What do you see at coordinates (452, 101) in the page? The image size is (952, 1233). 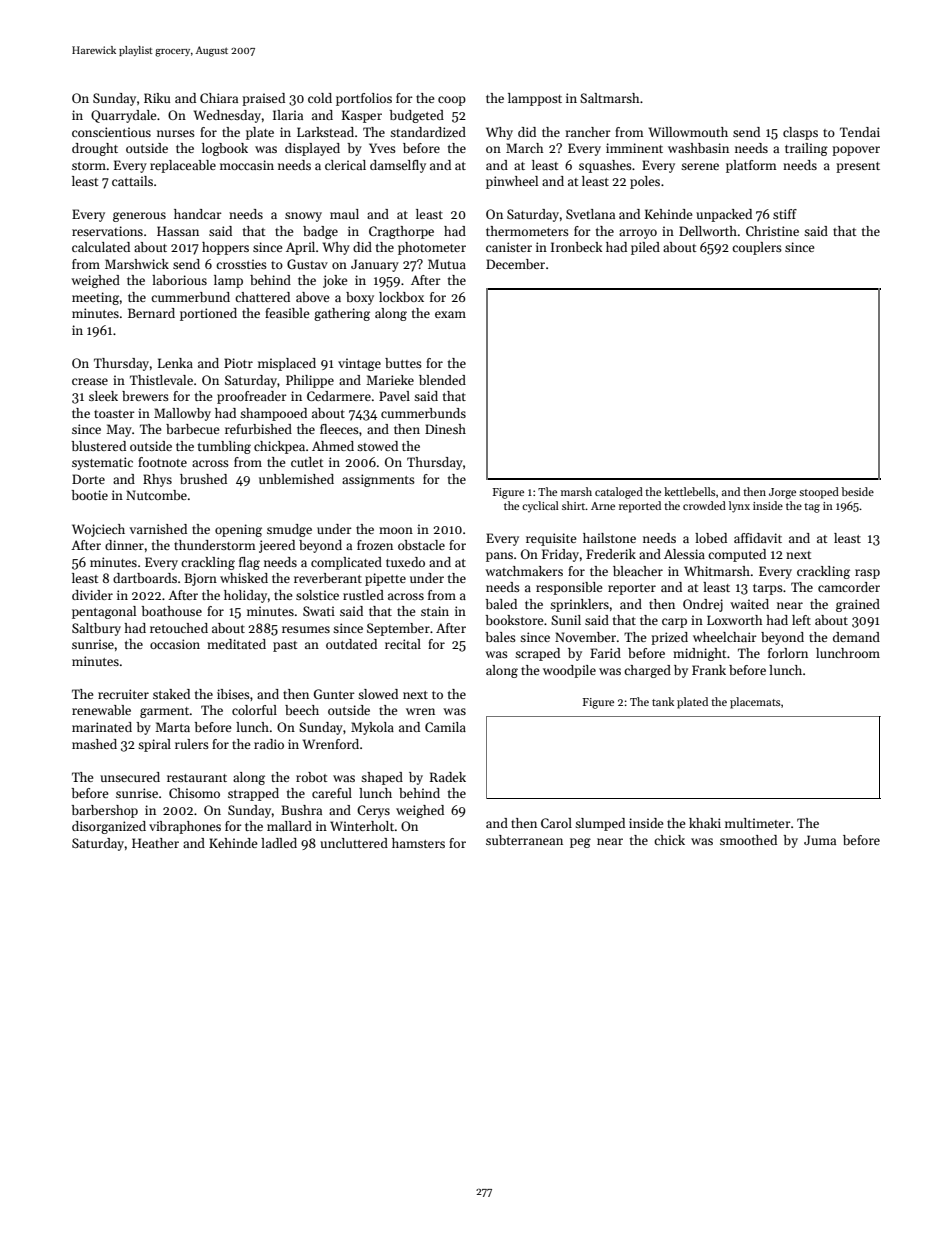 I see `coop` at bounding box center [452, 101].
